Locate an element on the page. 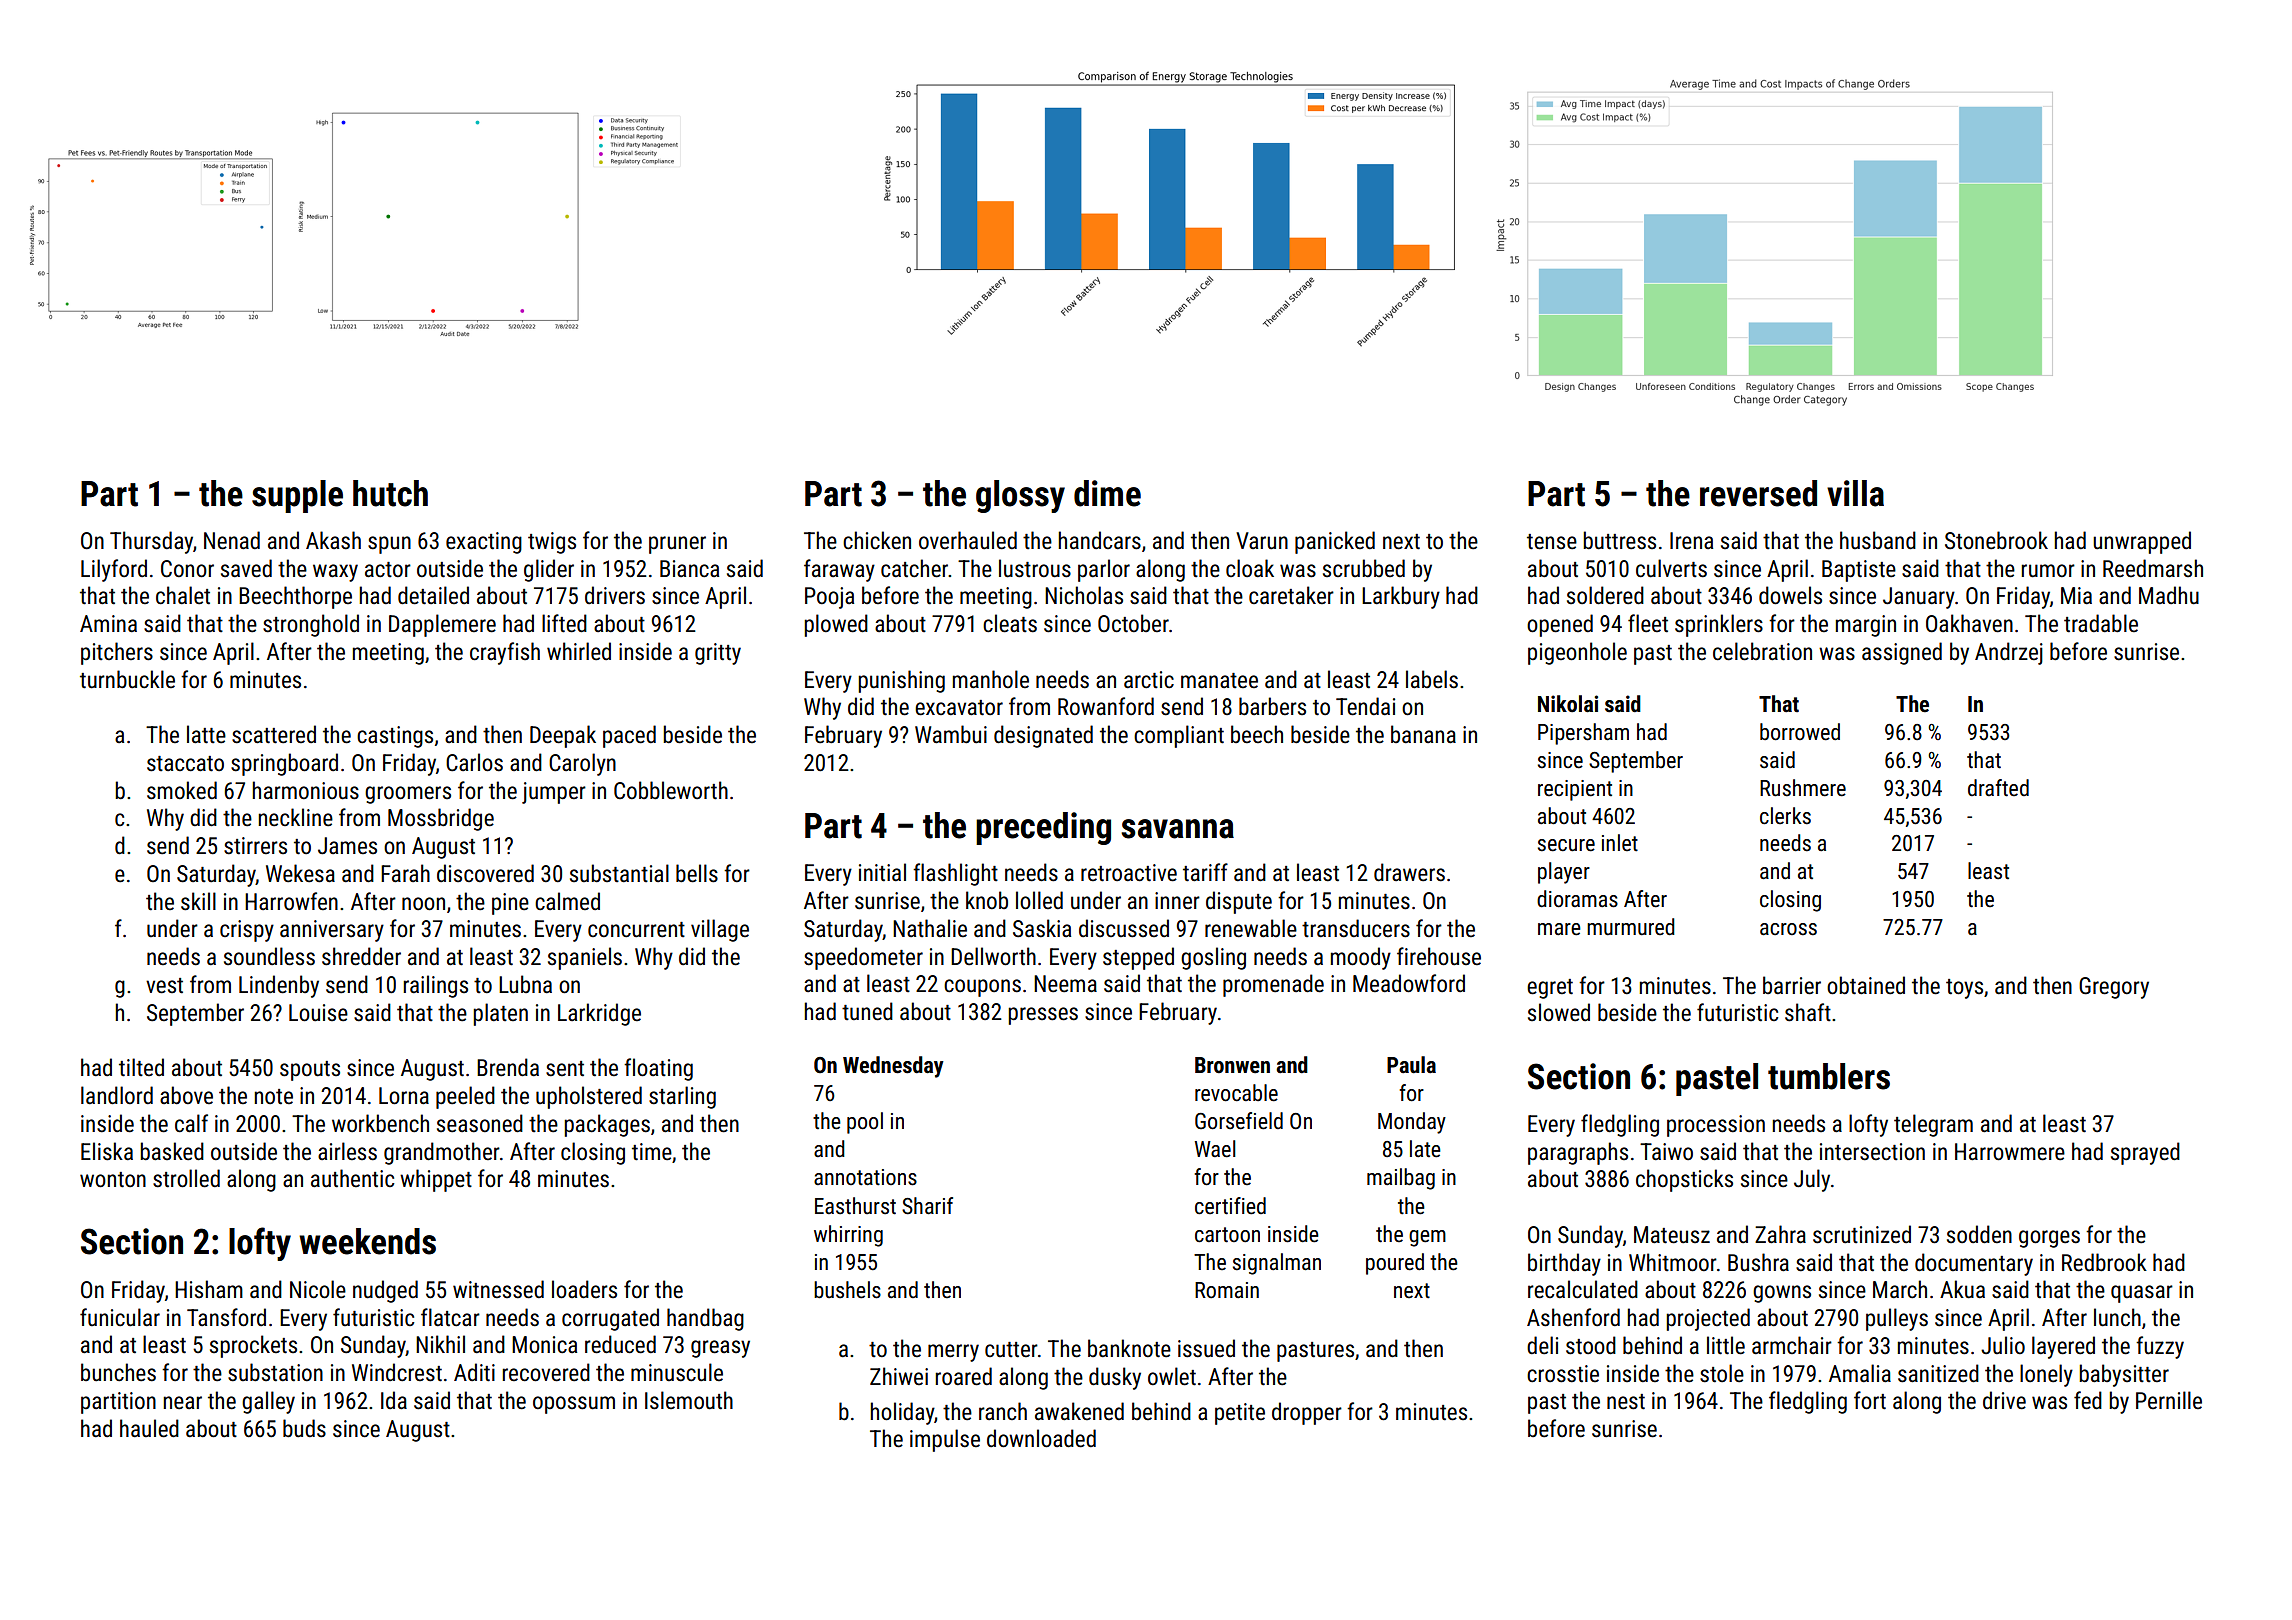 The width and height of the page is (2292, 1620). hutch is located at coordinates (390, 493).
